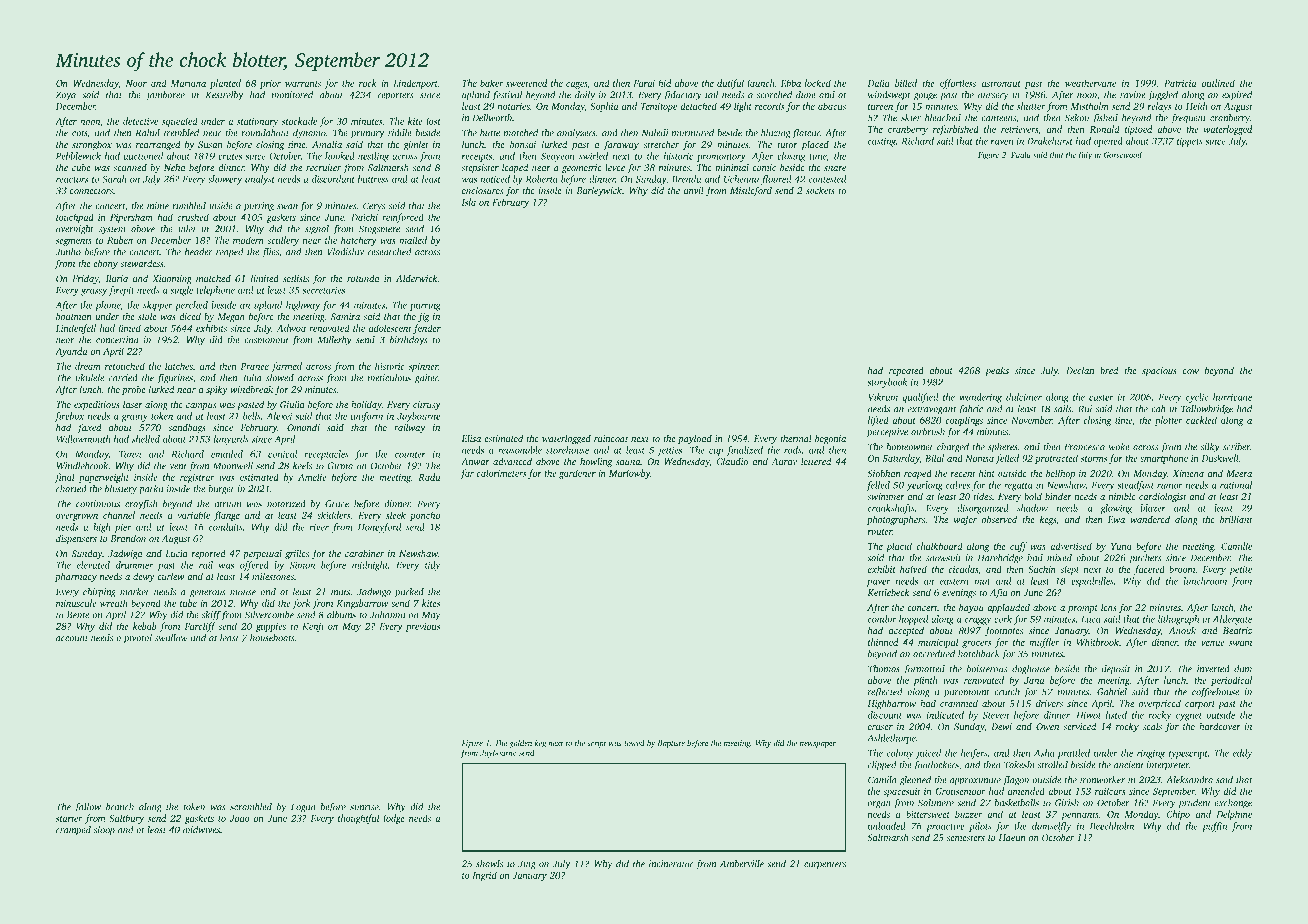 The image size is (1308, 924). I want to click on discordant, so click(333, 179).
